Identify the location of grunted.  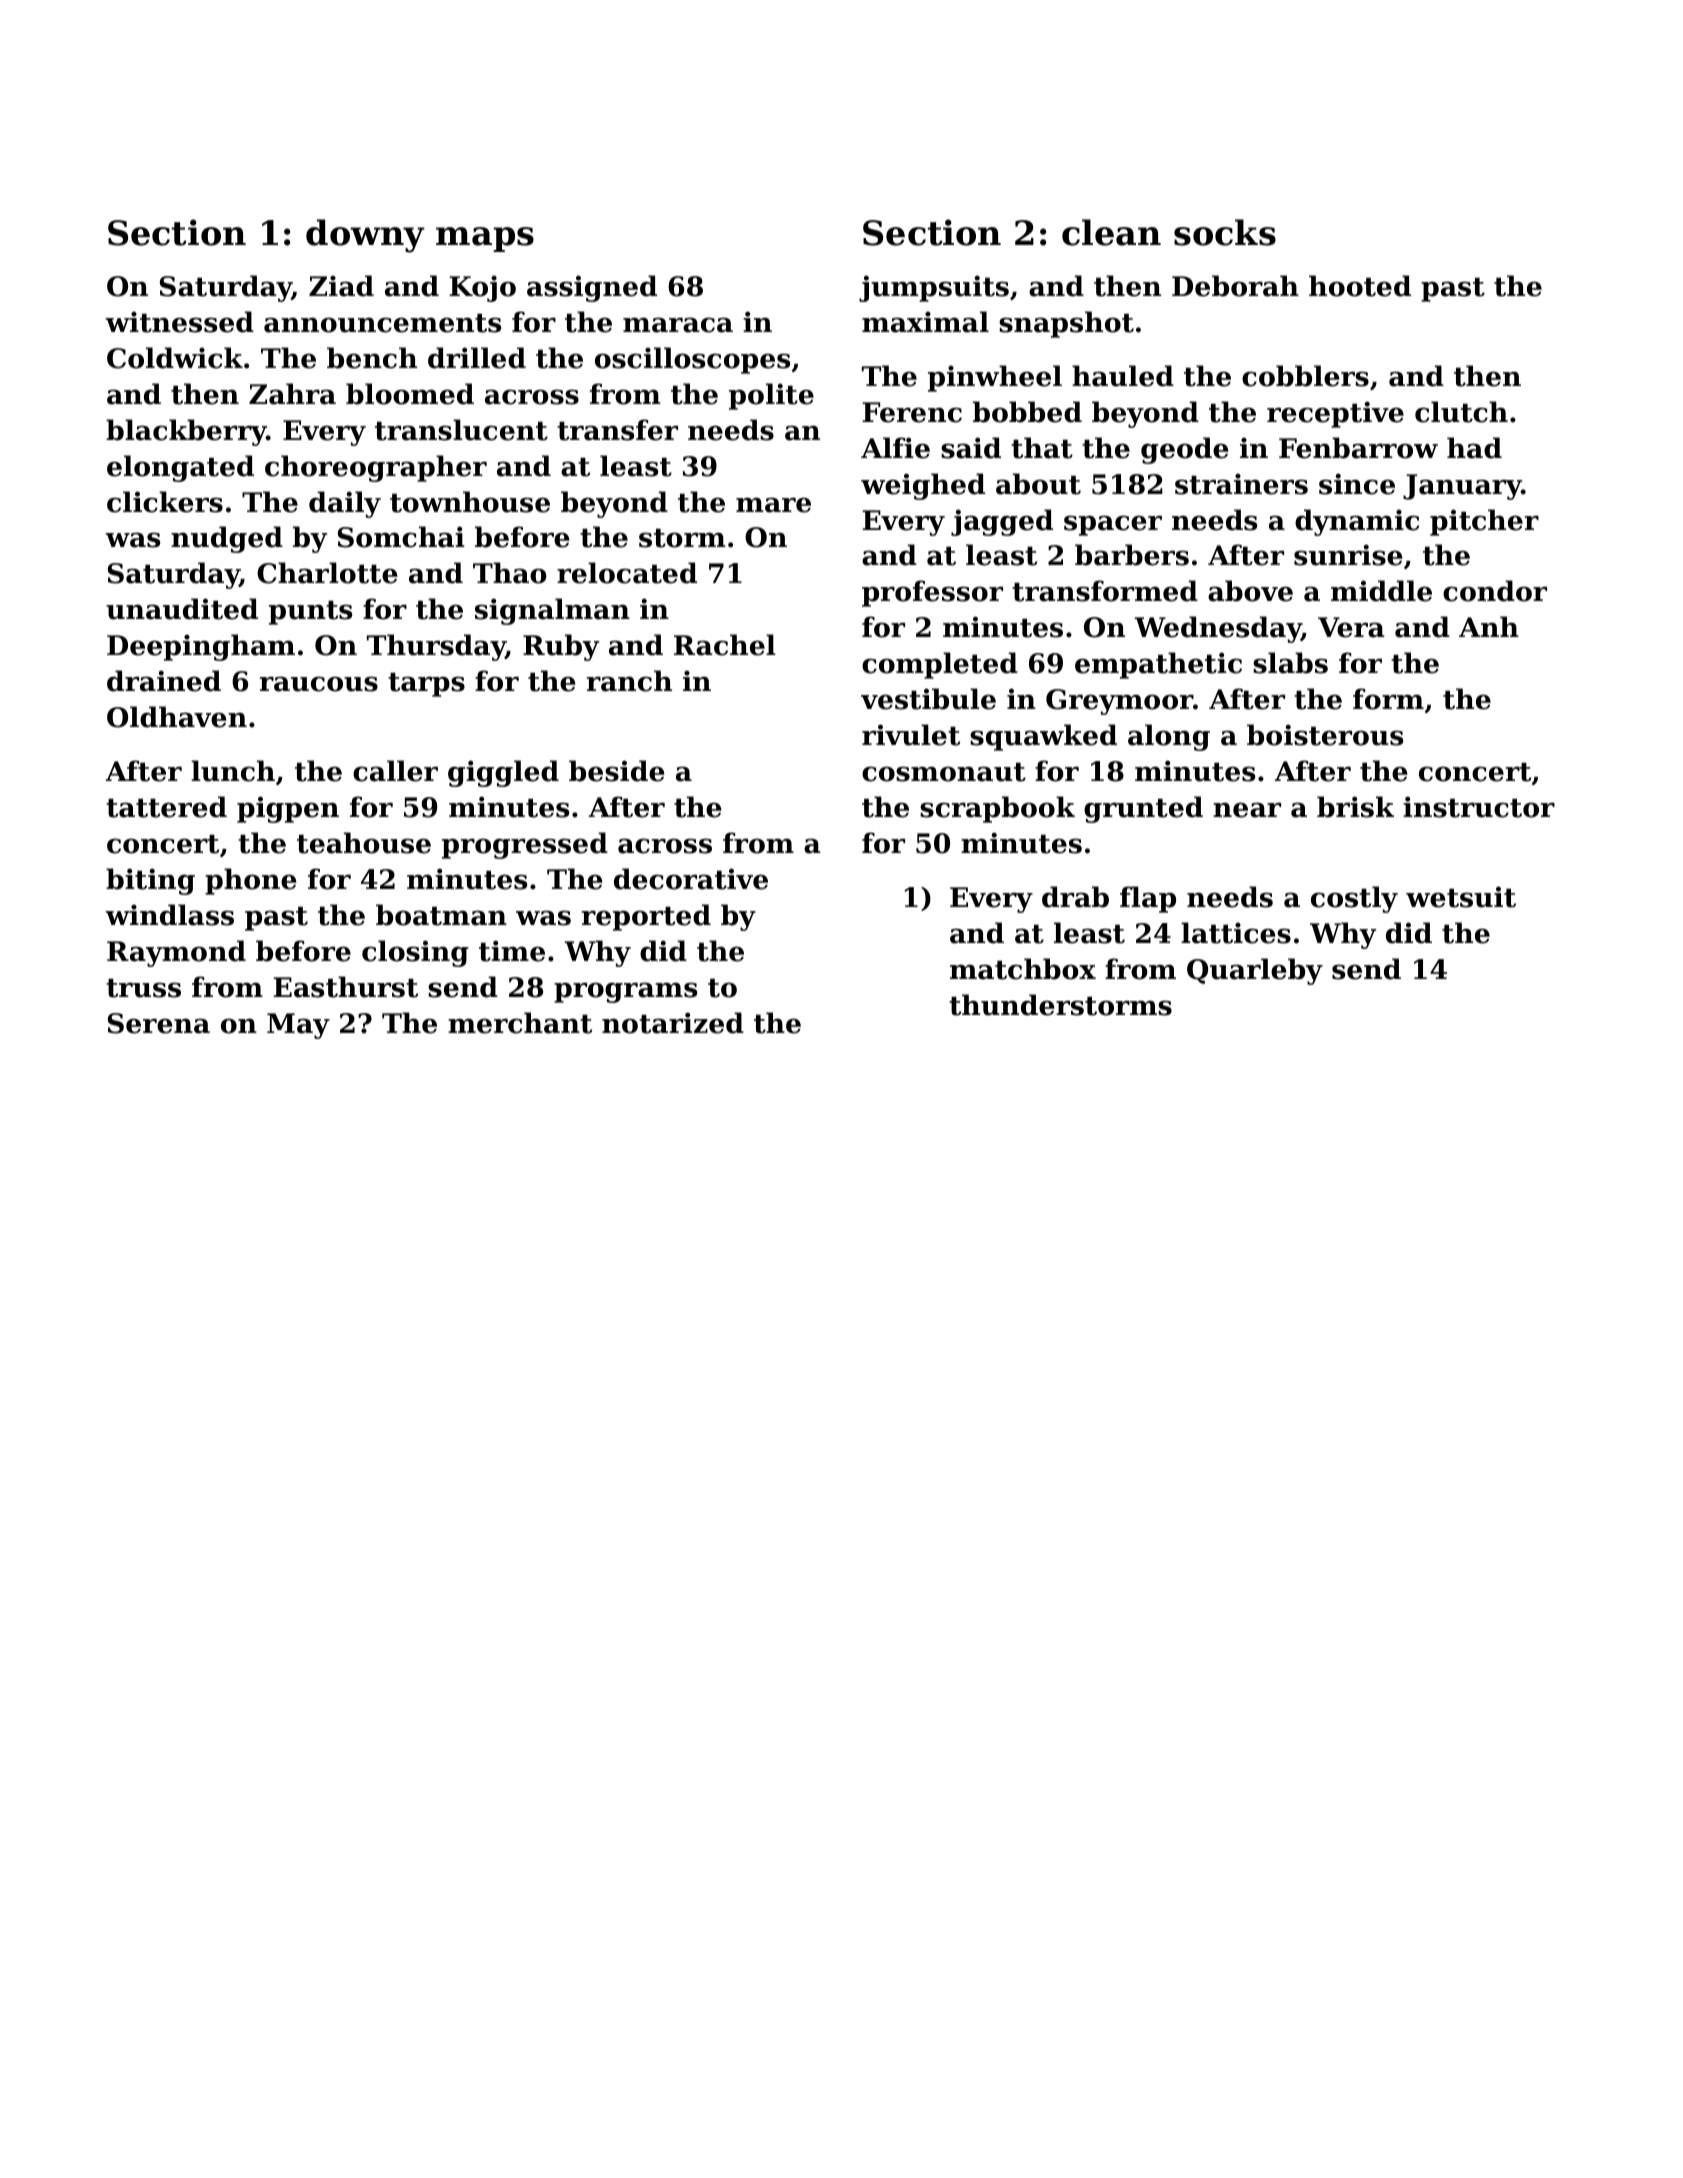
(1143, 809).
